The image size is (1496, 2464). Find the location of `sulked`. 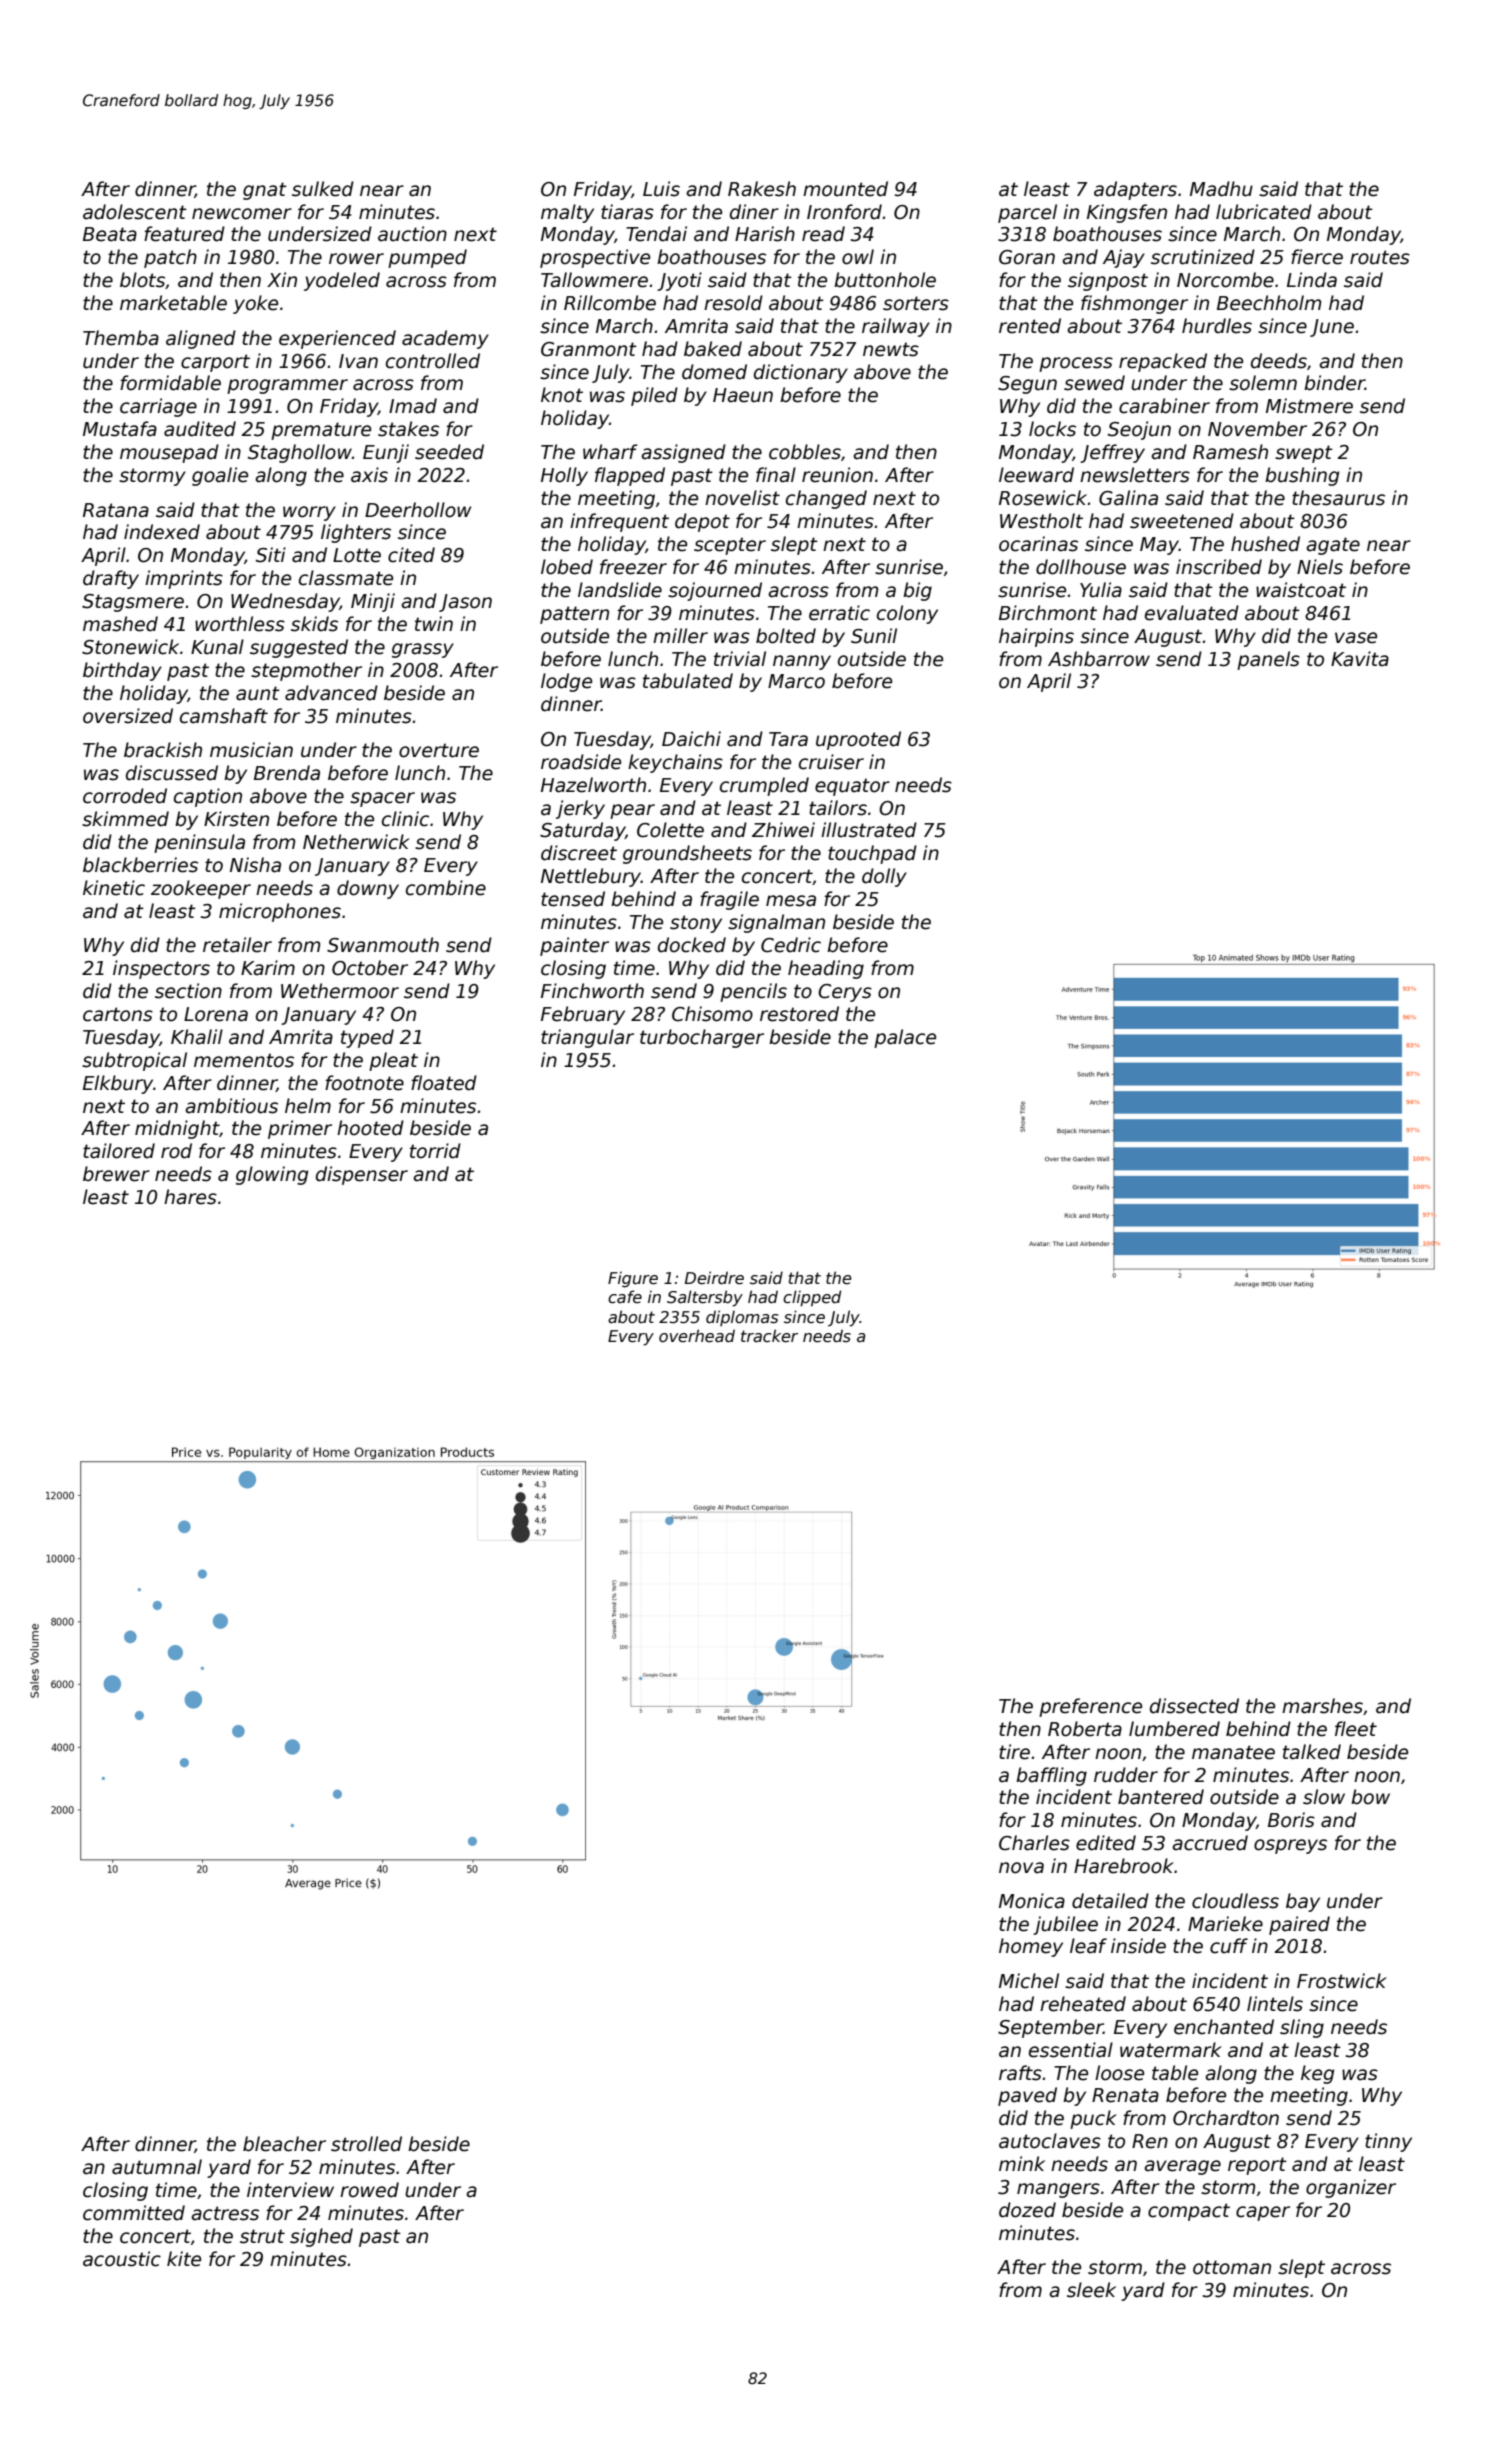

sulked is located at coordinates (323, 189).
